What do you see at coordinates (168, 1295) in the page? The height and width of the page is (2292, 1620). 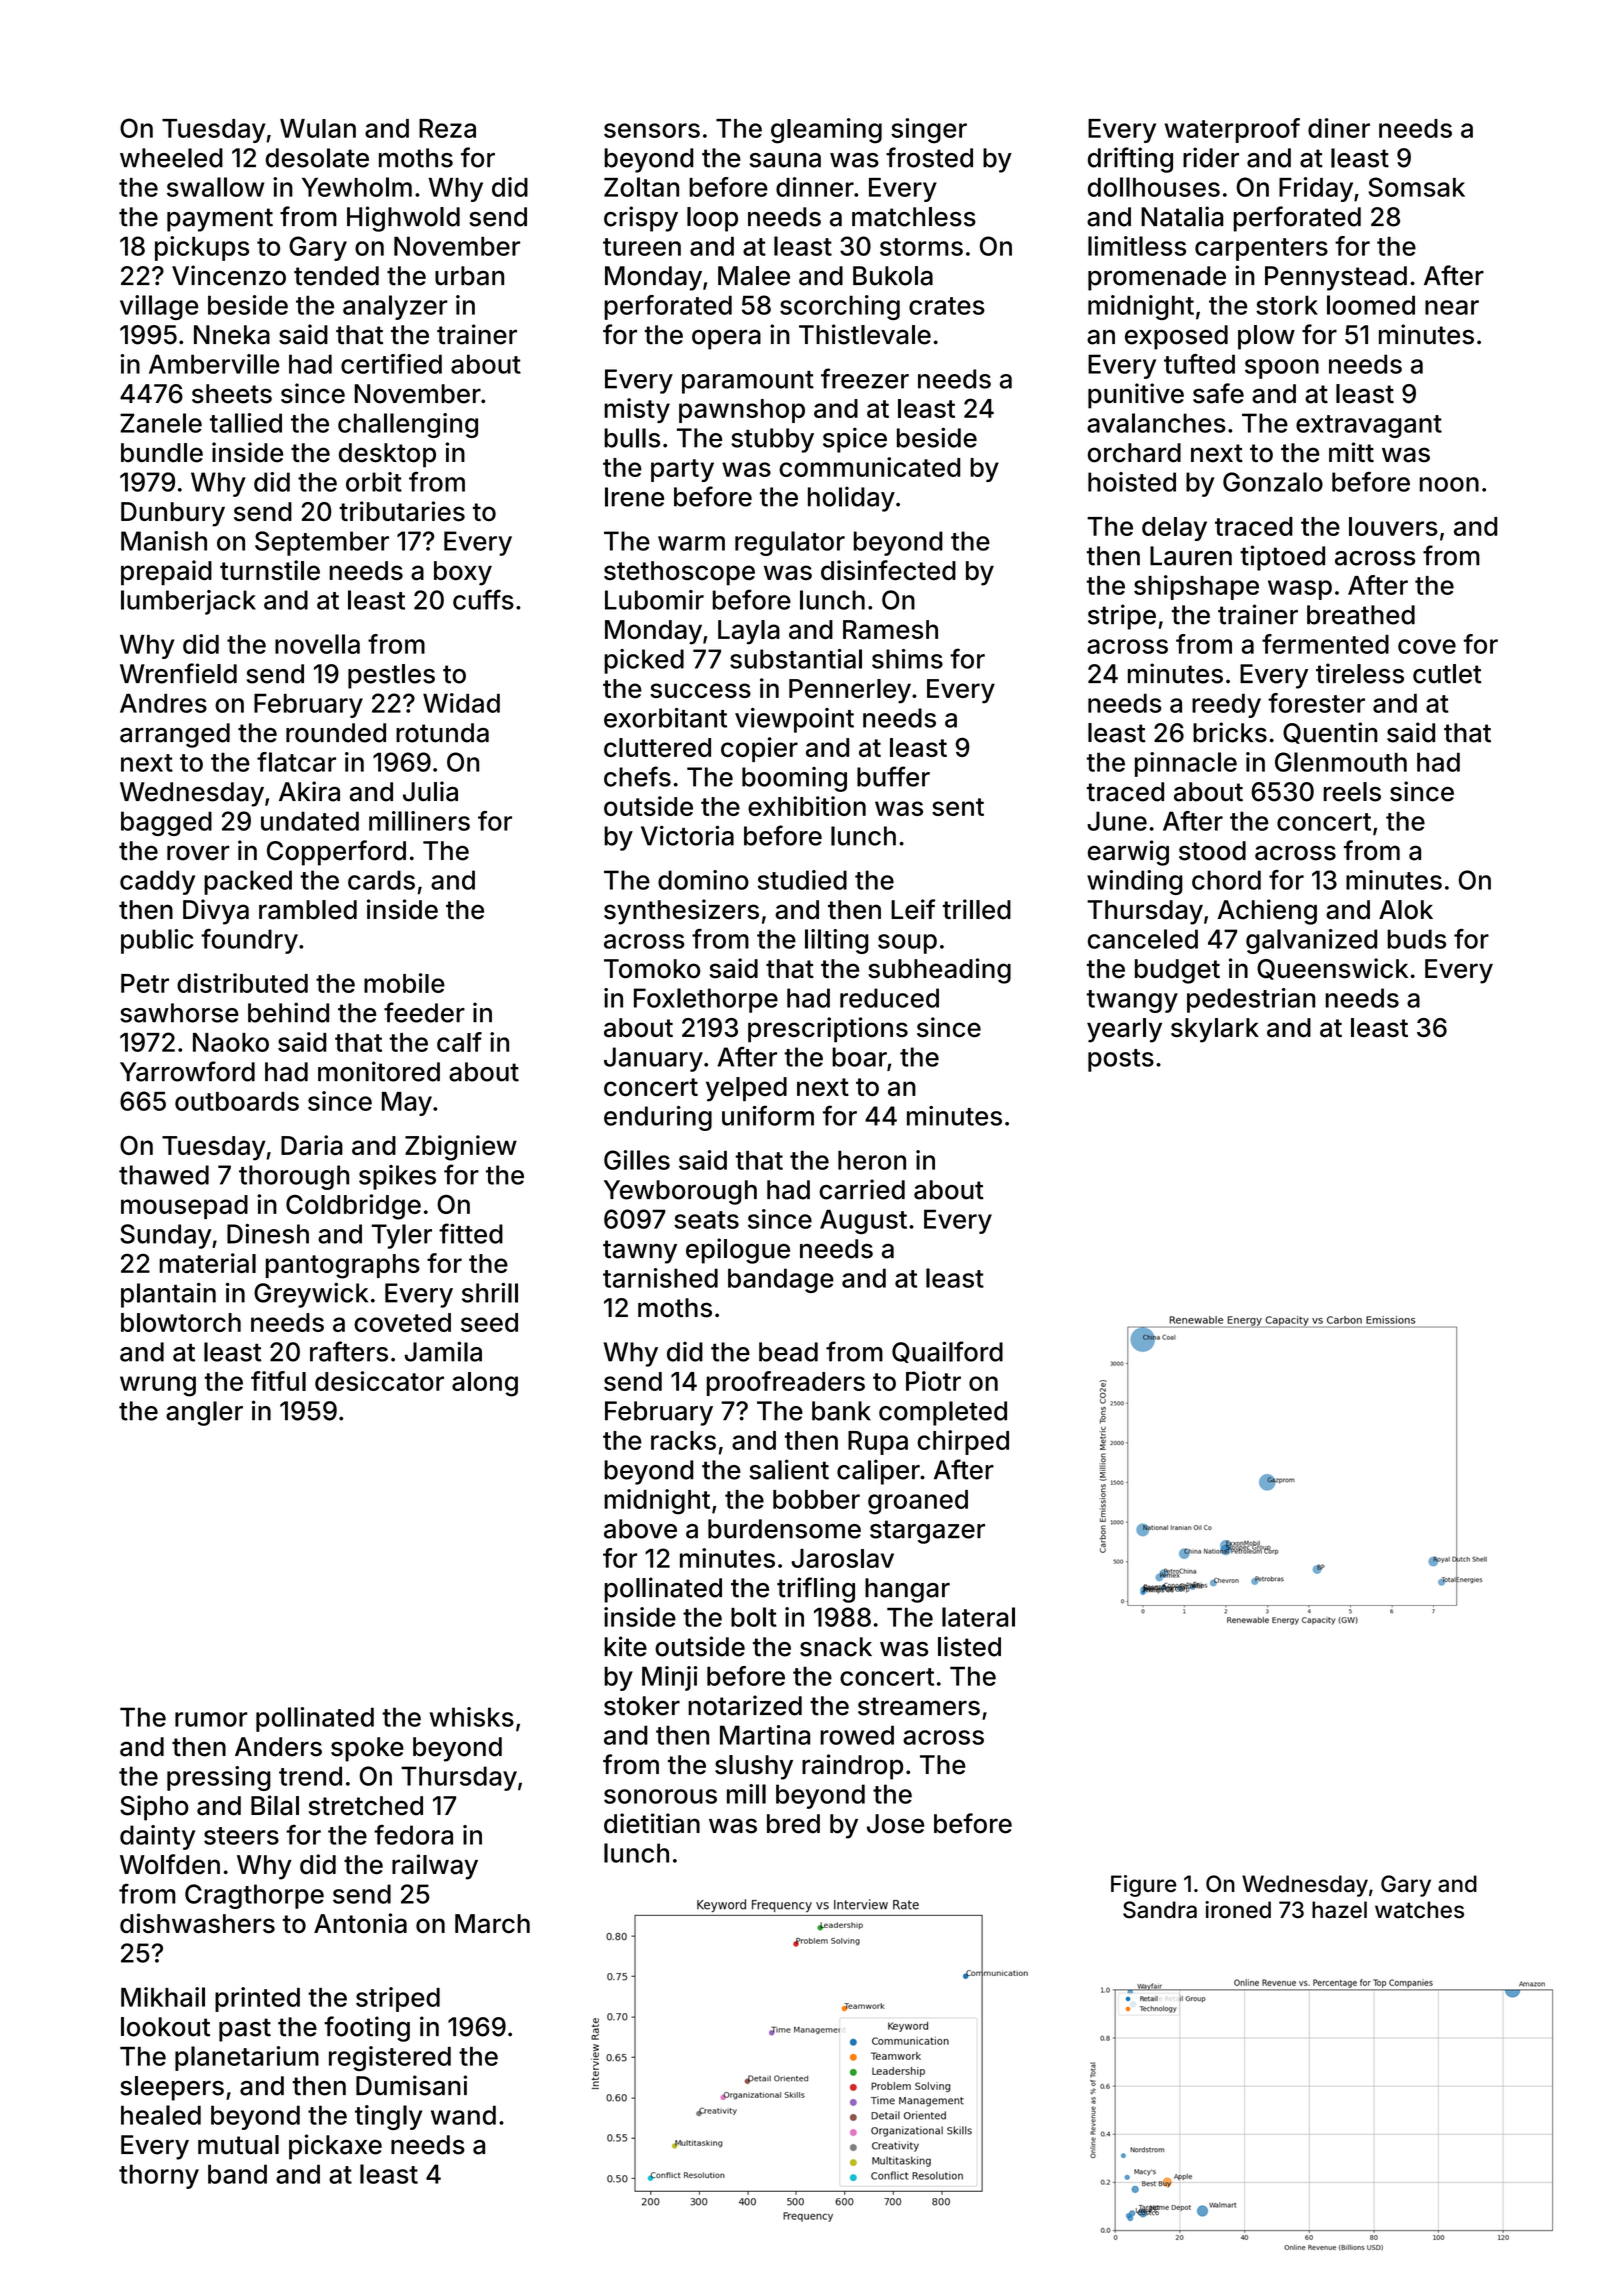 I see `plantain` at bounding box center [168, 1295].
